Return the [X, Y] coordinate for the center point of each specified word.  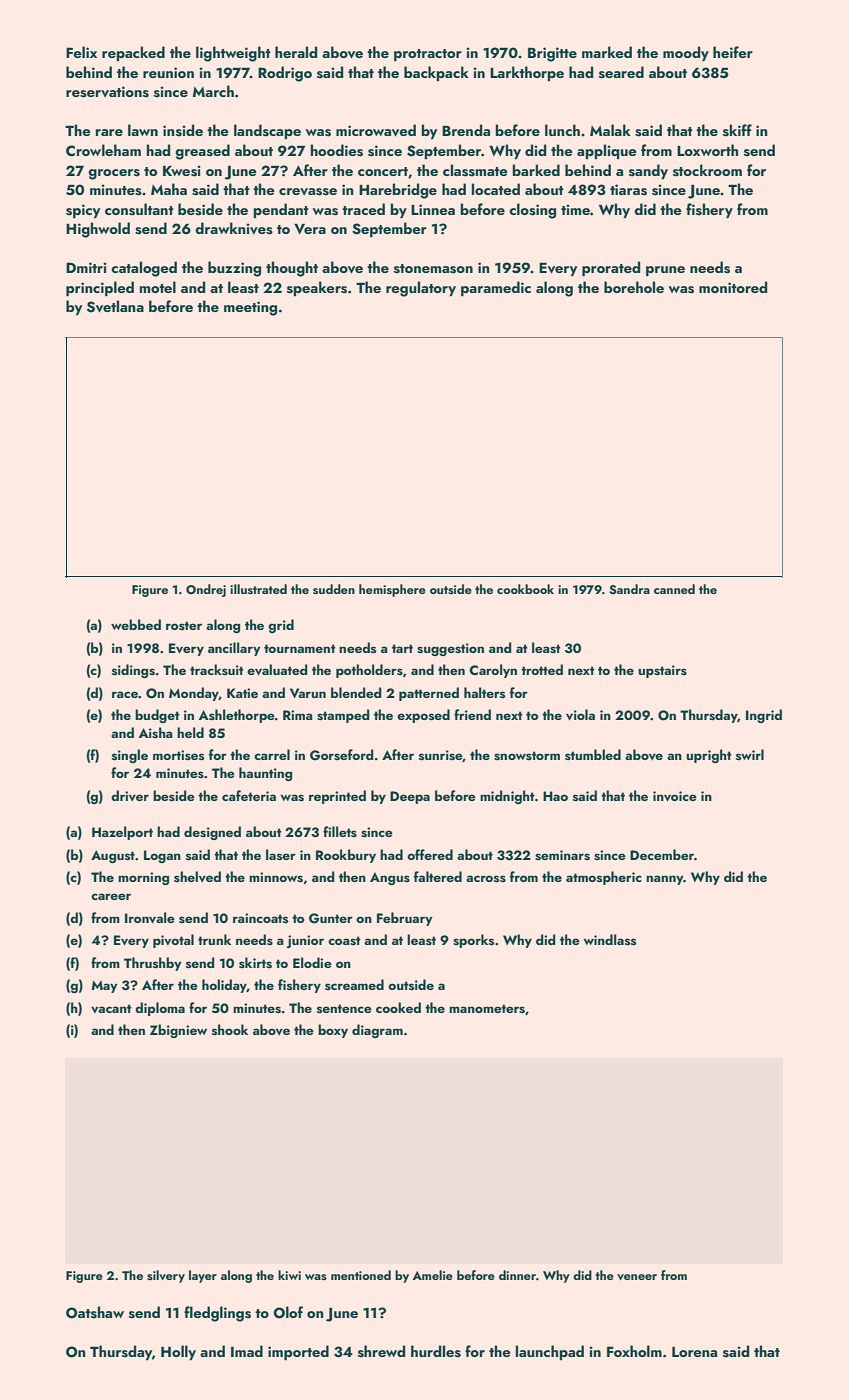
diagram [377, 1031]
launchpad [550, 1352]
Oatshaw [95, 1312]
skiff [737, 130]
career [111, 896]
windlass [610, 939]
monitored [733, 287]
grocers [114, 174]
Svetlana [115, 306]
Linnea [433, 209]
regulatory [421, 289]
